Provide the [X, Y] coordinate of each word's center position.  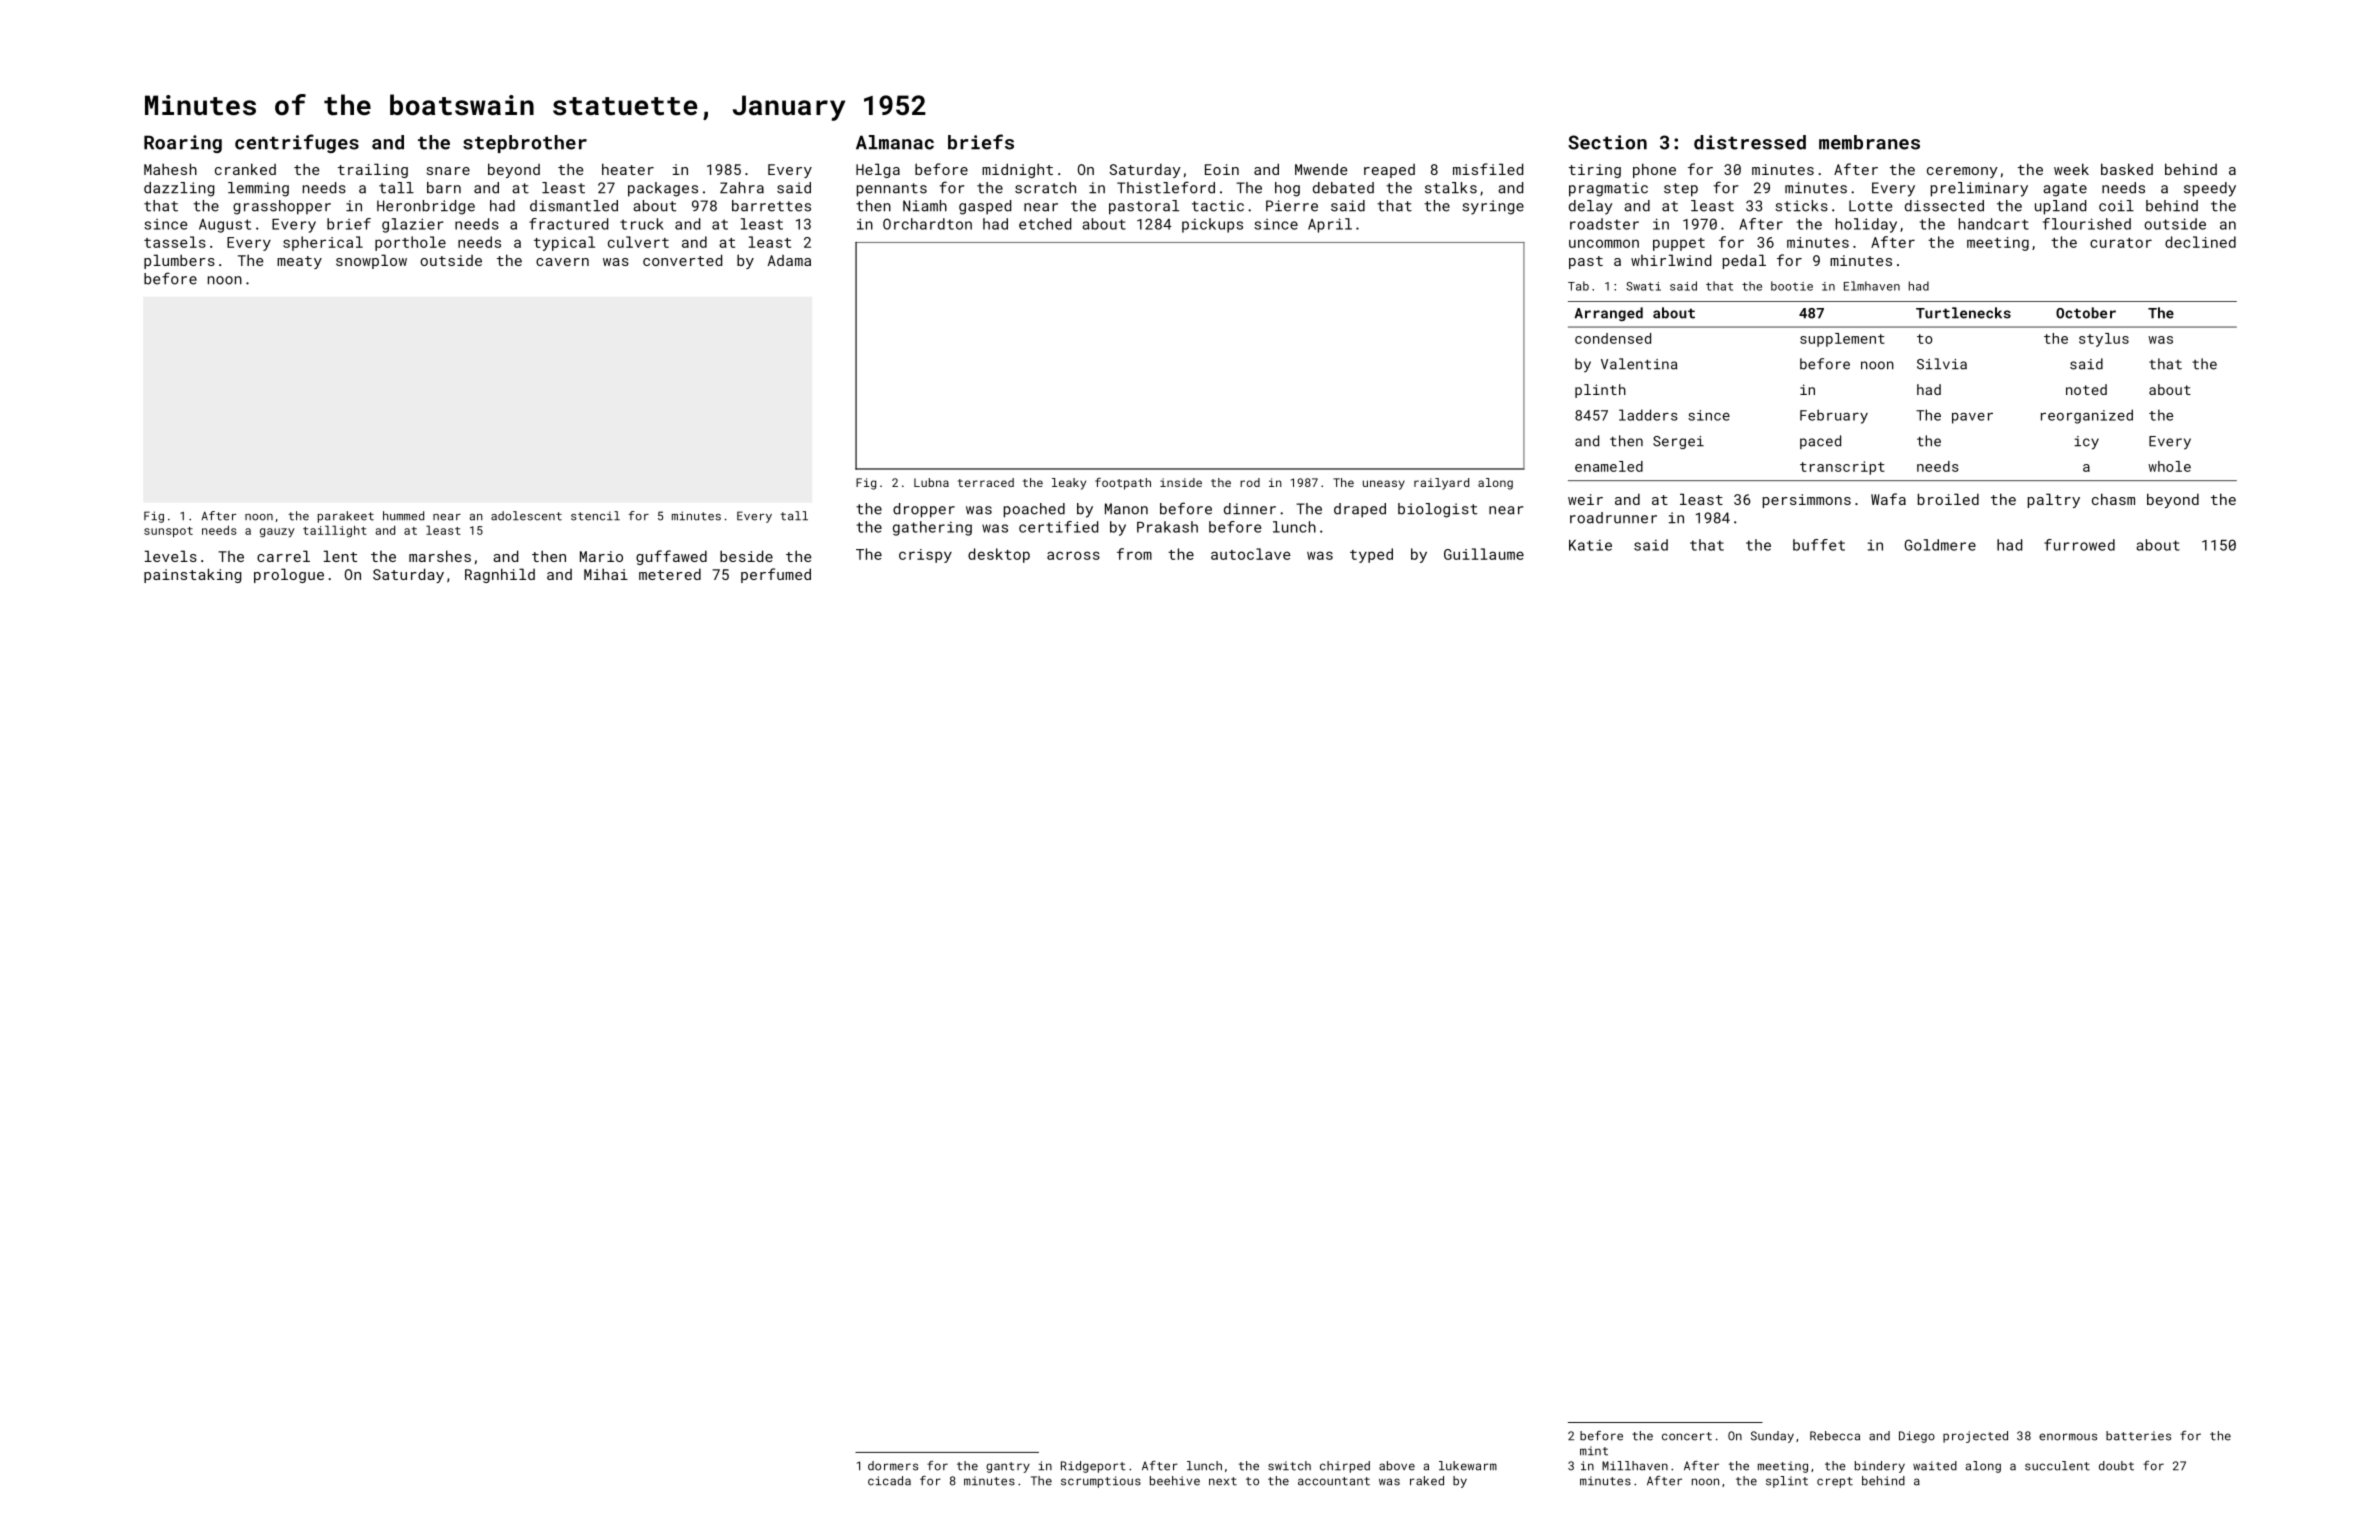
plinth [1600, 391]
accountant [1334, 1481]
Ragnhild [500, 575]
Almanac [895, 142]
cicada [889, 1481]
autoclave [1251, 554]
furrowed [2079, 545]
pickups [1212, 225]
